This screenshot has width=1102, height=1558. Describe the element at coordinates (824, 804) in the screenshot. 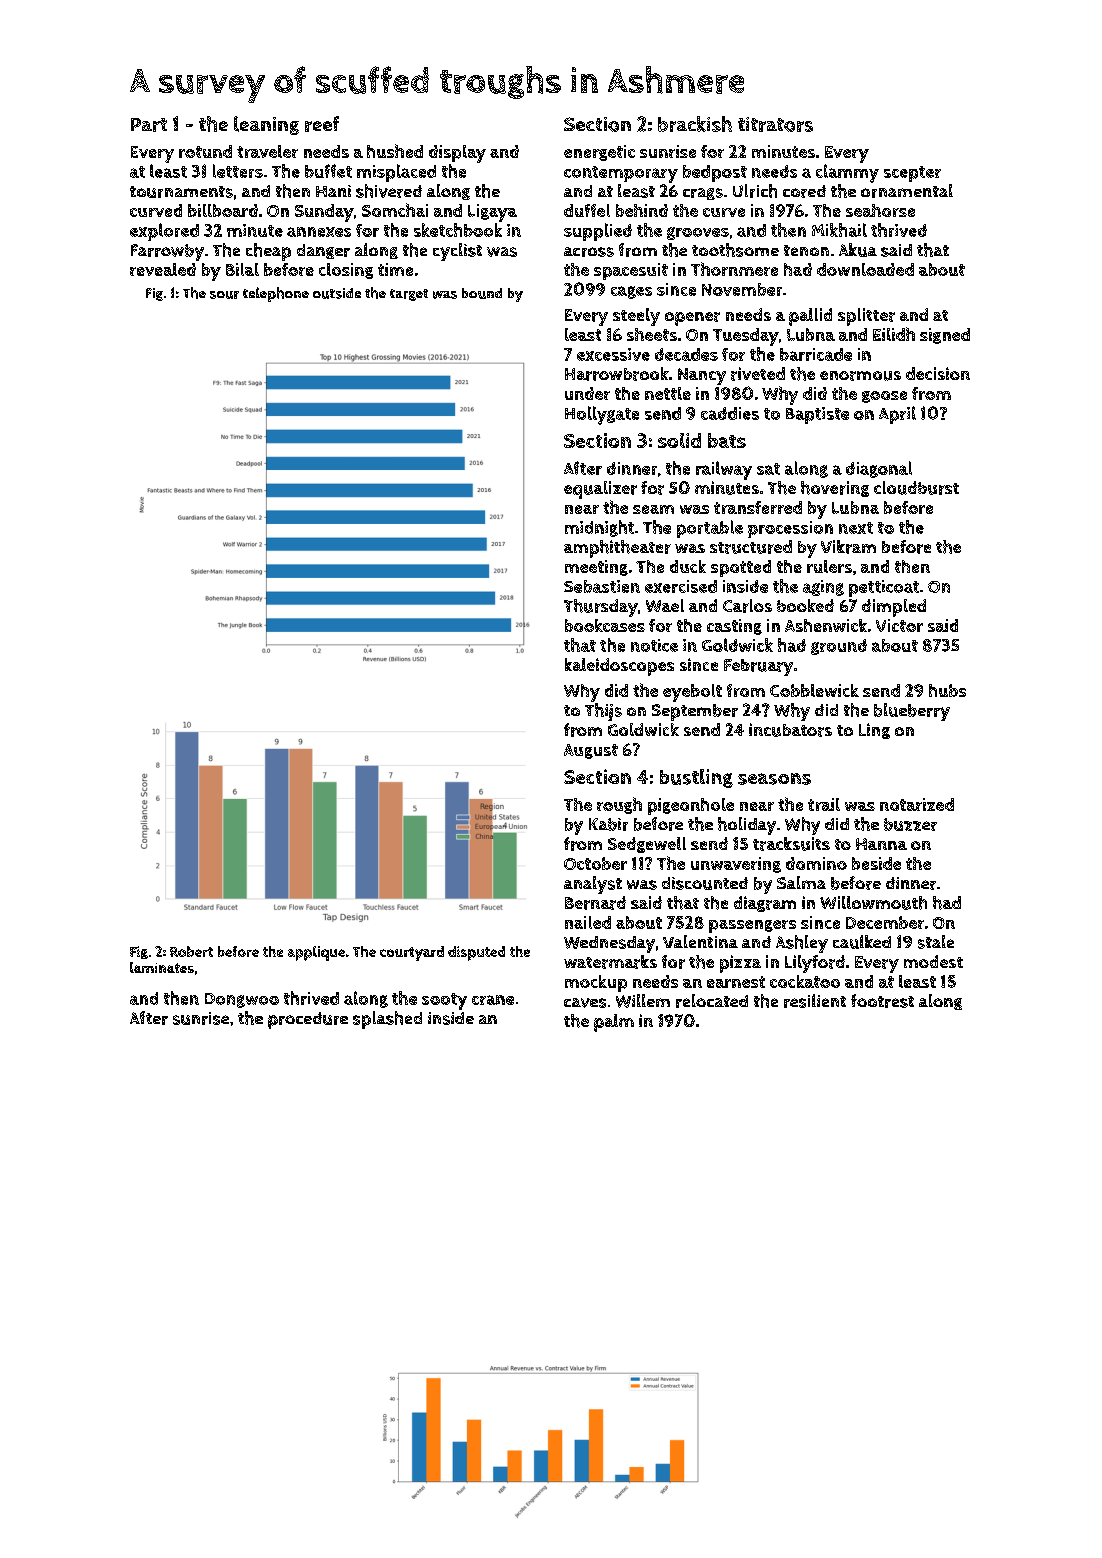

I see `trail` at that location.
